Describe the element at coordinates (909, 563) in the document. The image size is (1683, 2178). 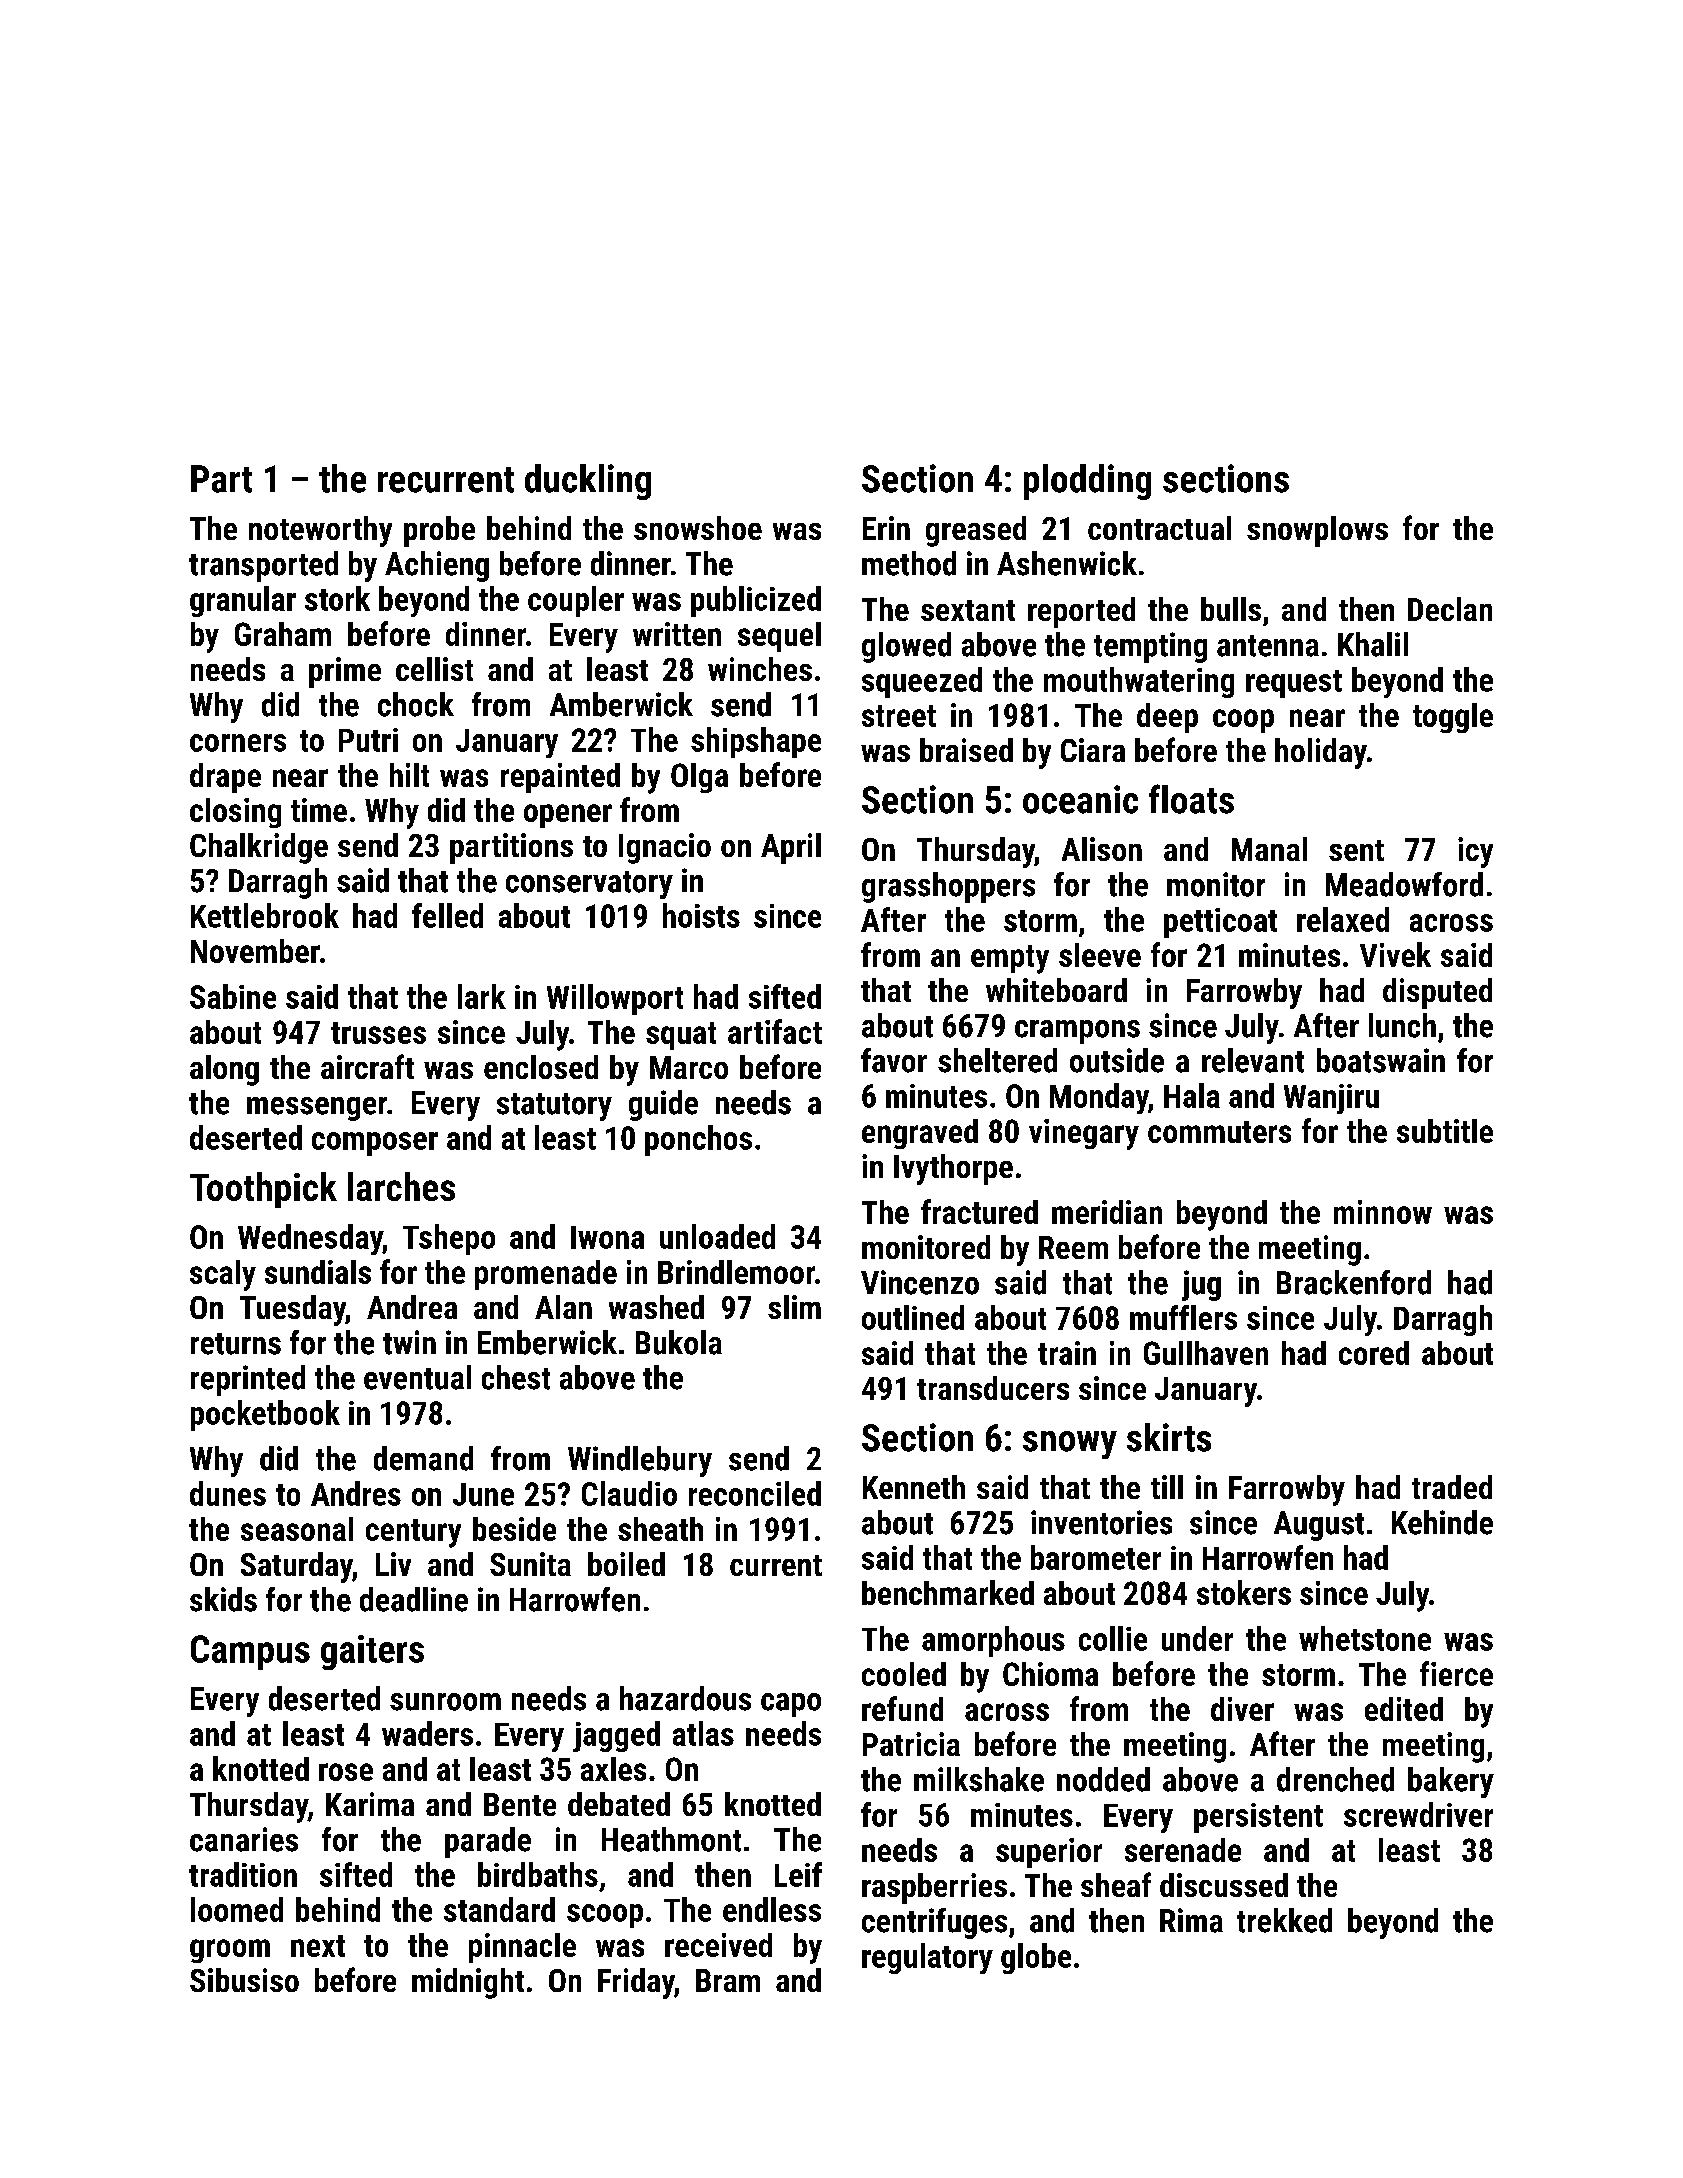
I see `method` at that location.
